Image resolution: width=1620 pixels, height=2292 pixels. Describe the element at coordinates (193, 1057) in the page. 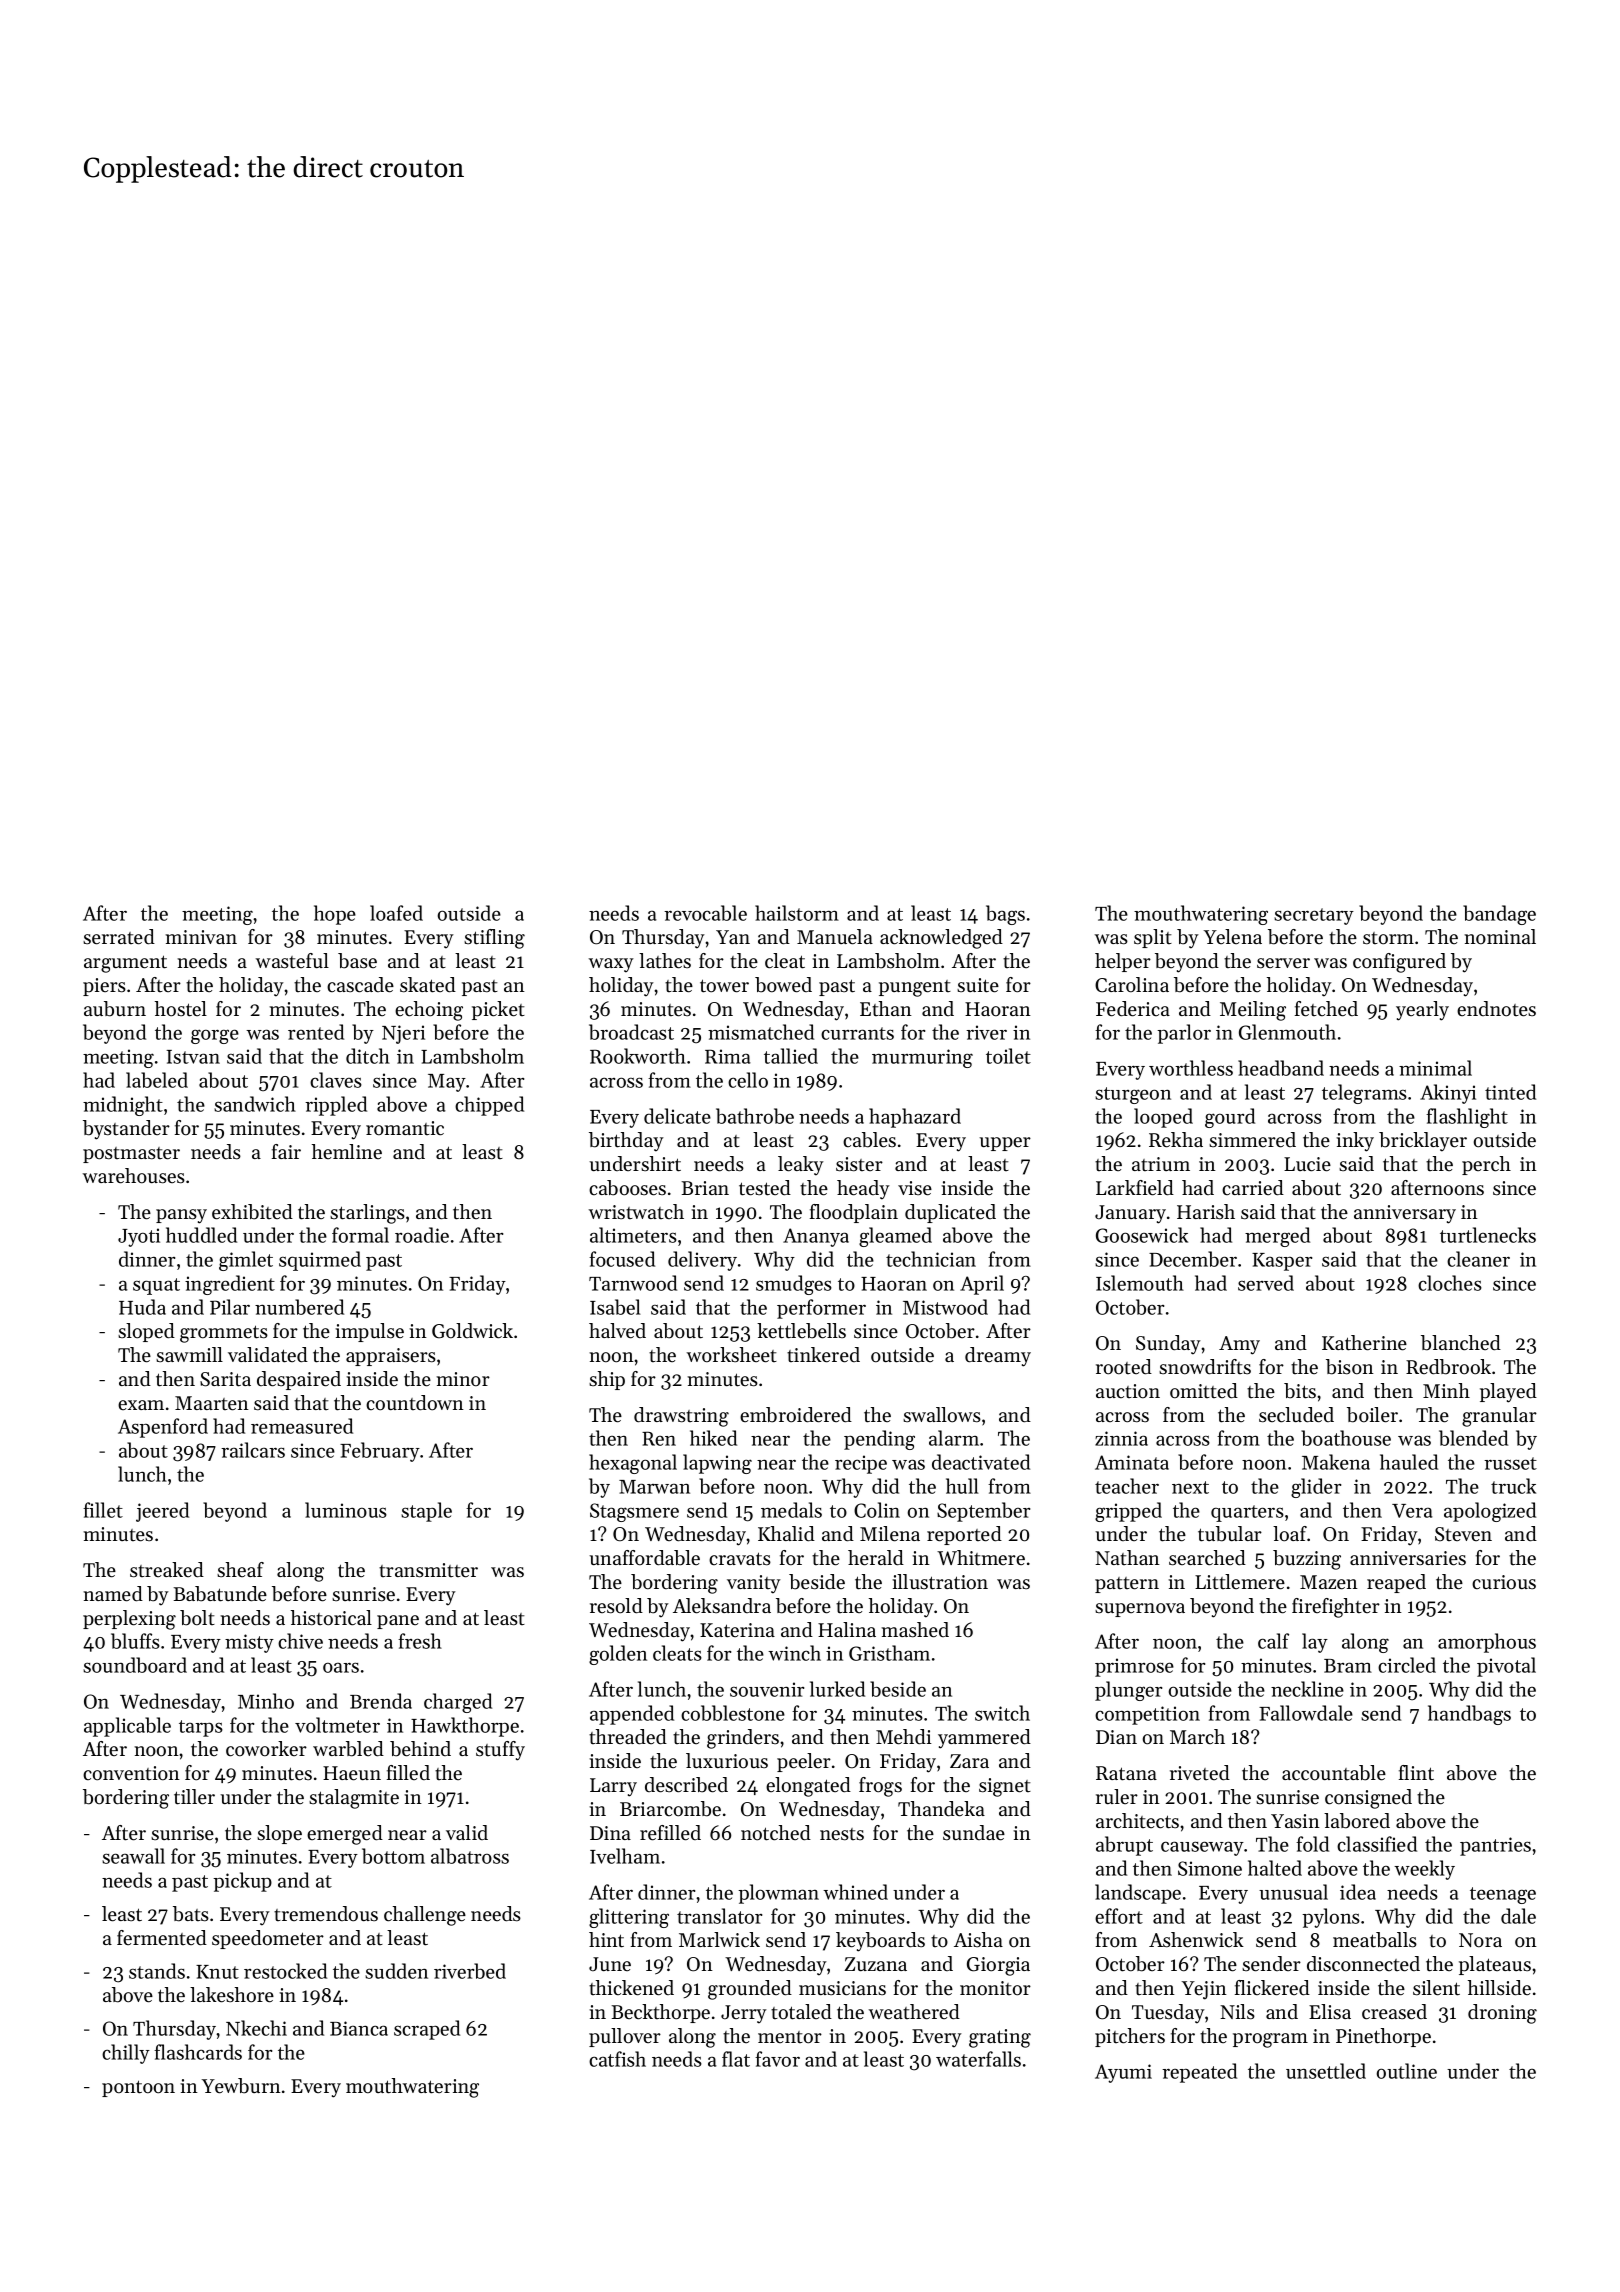

I see `Istvan` at that location.
